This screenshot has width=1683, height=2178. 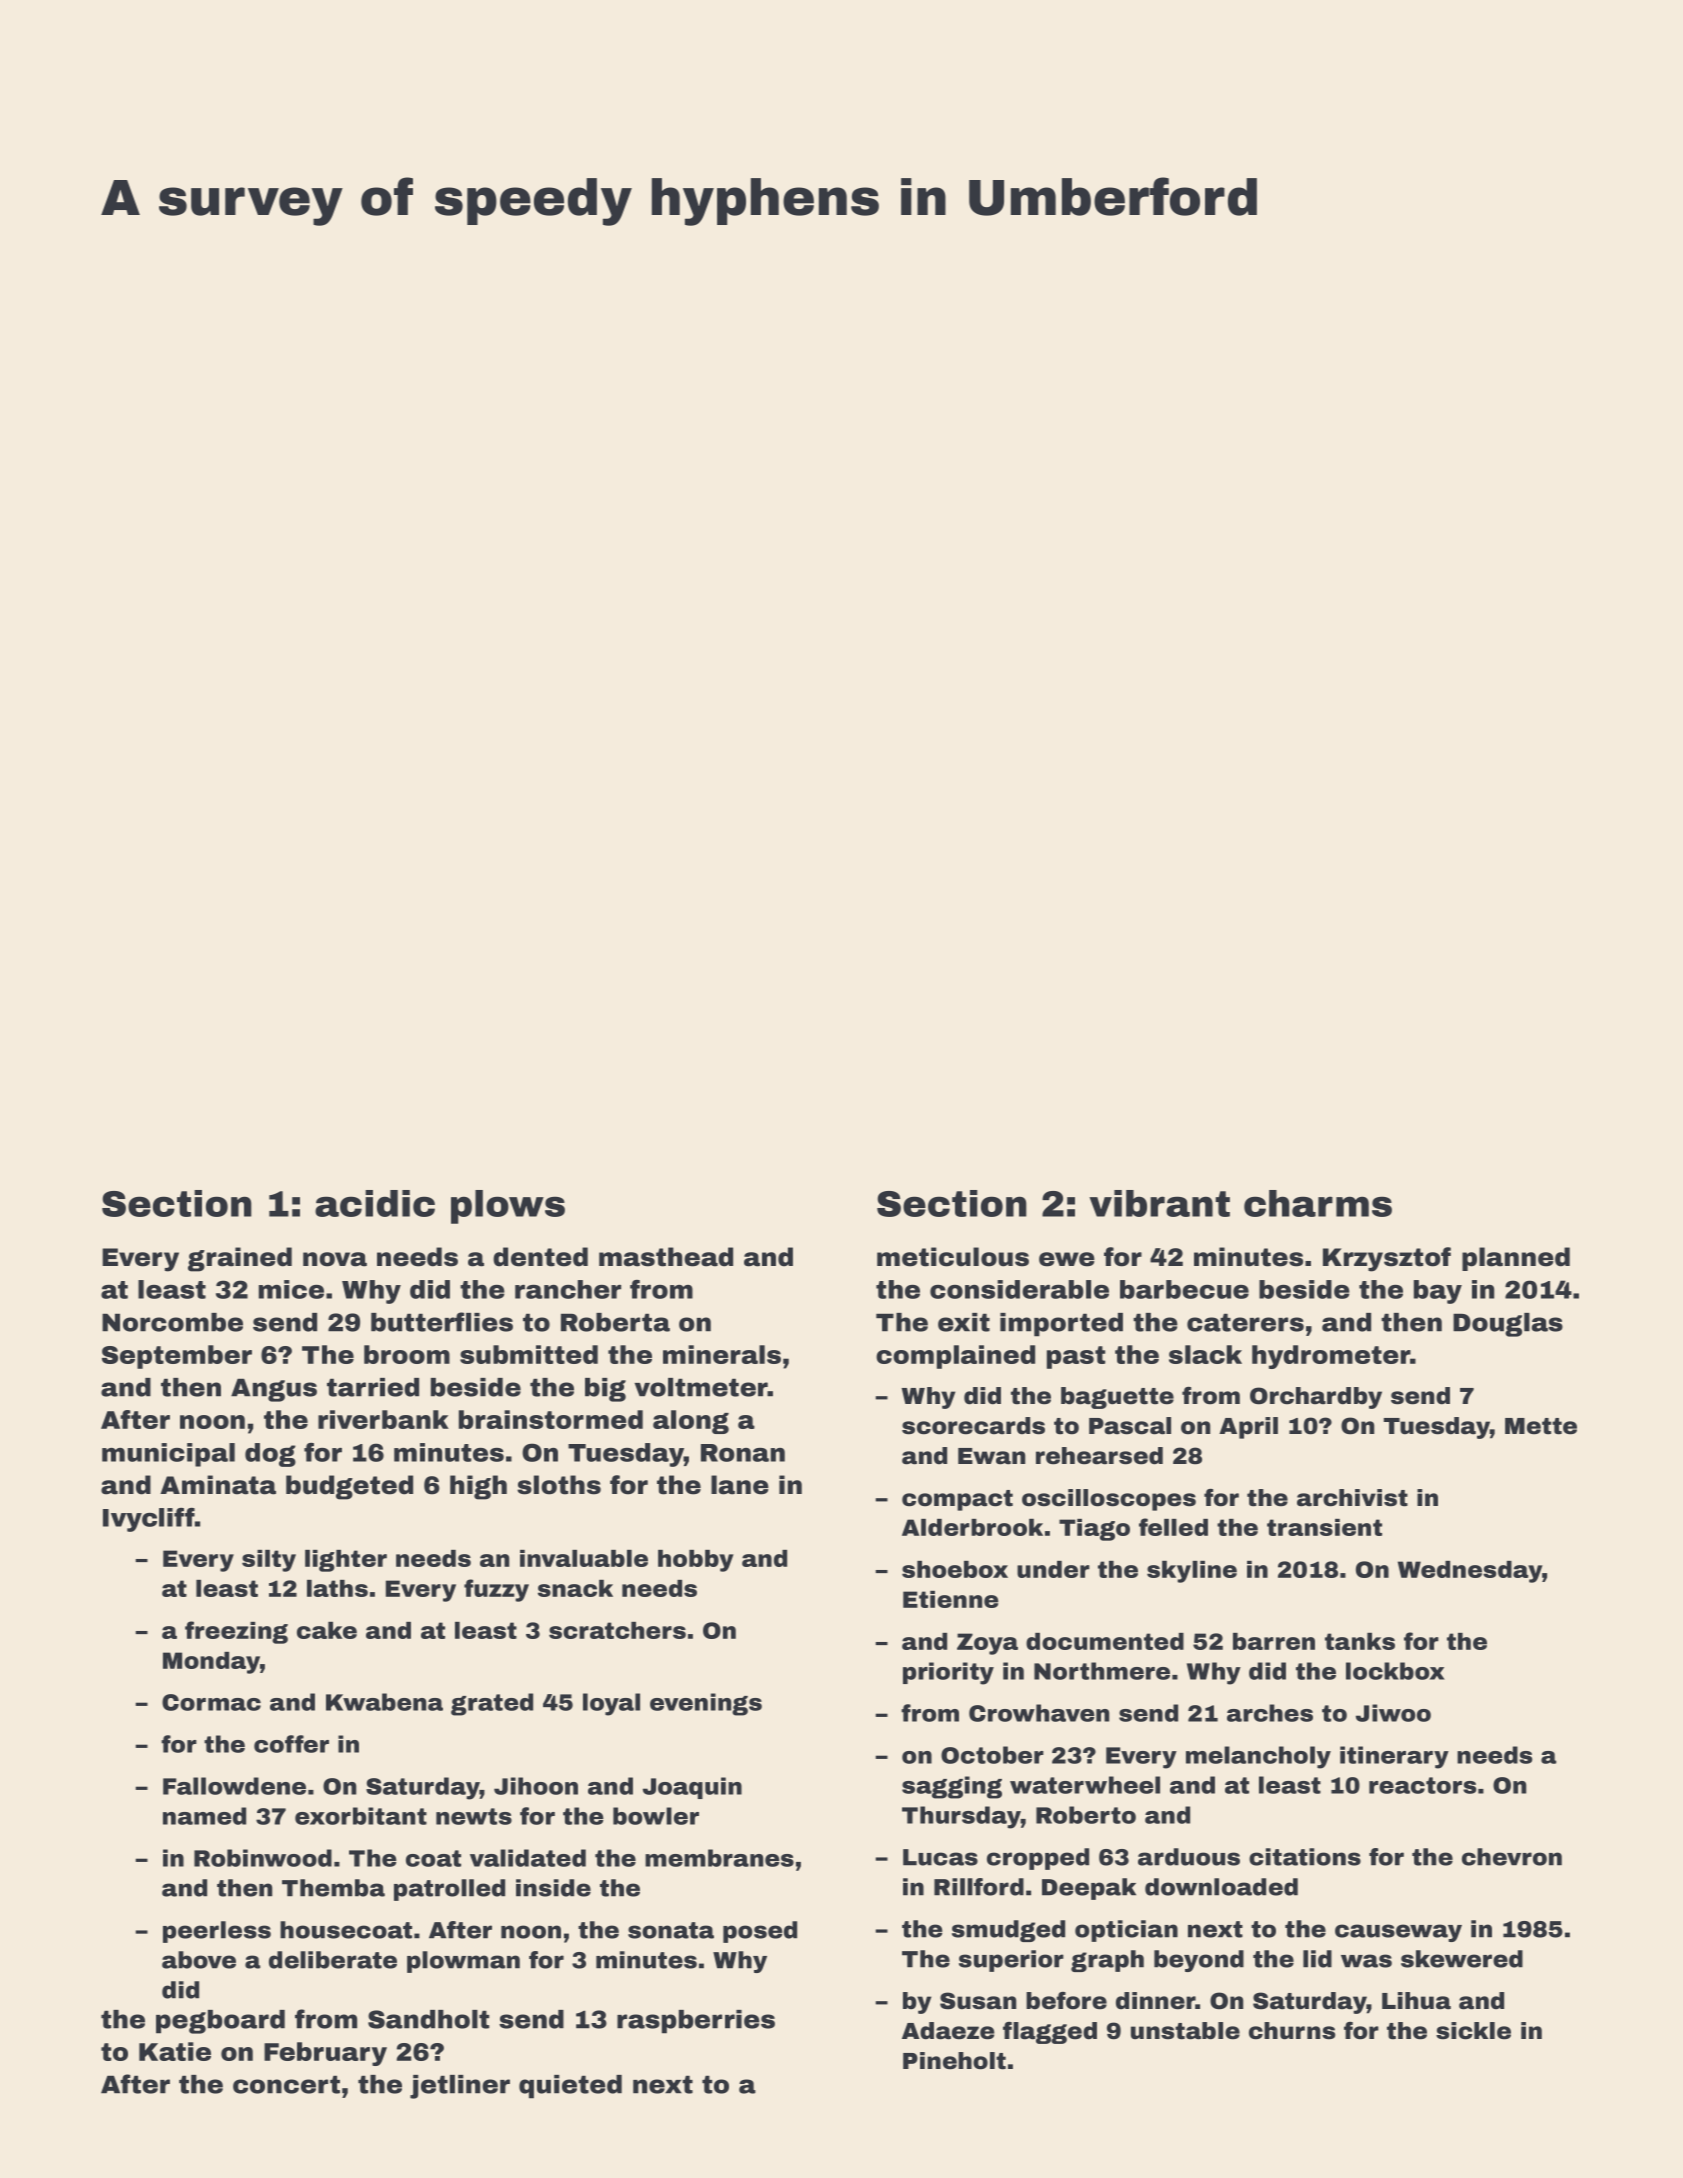 I want to click on charms, so click(x=1318, y=1203).
